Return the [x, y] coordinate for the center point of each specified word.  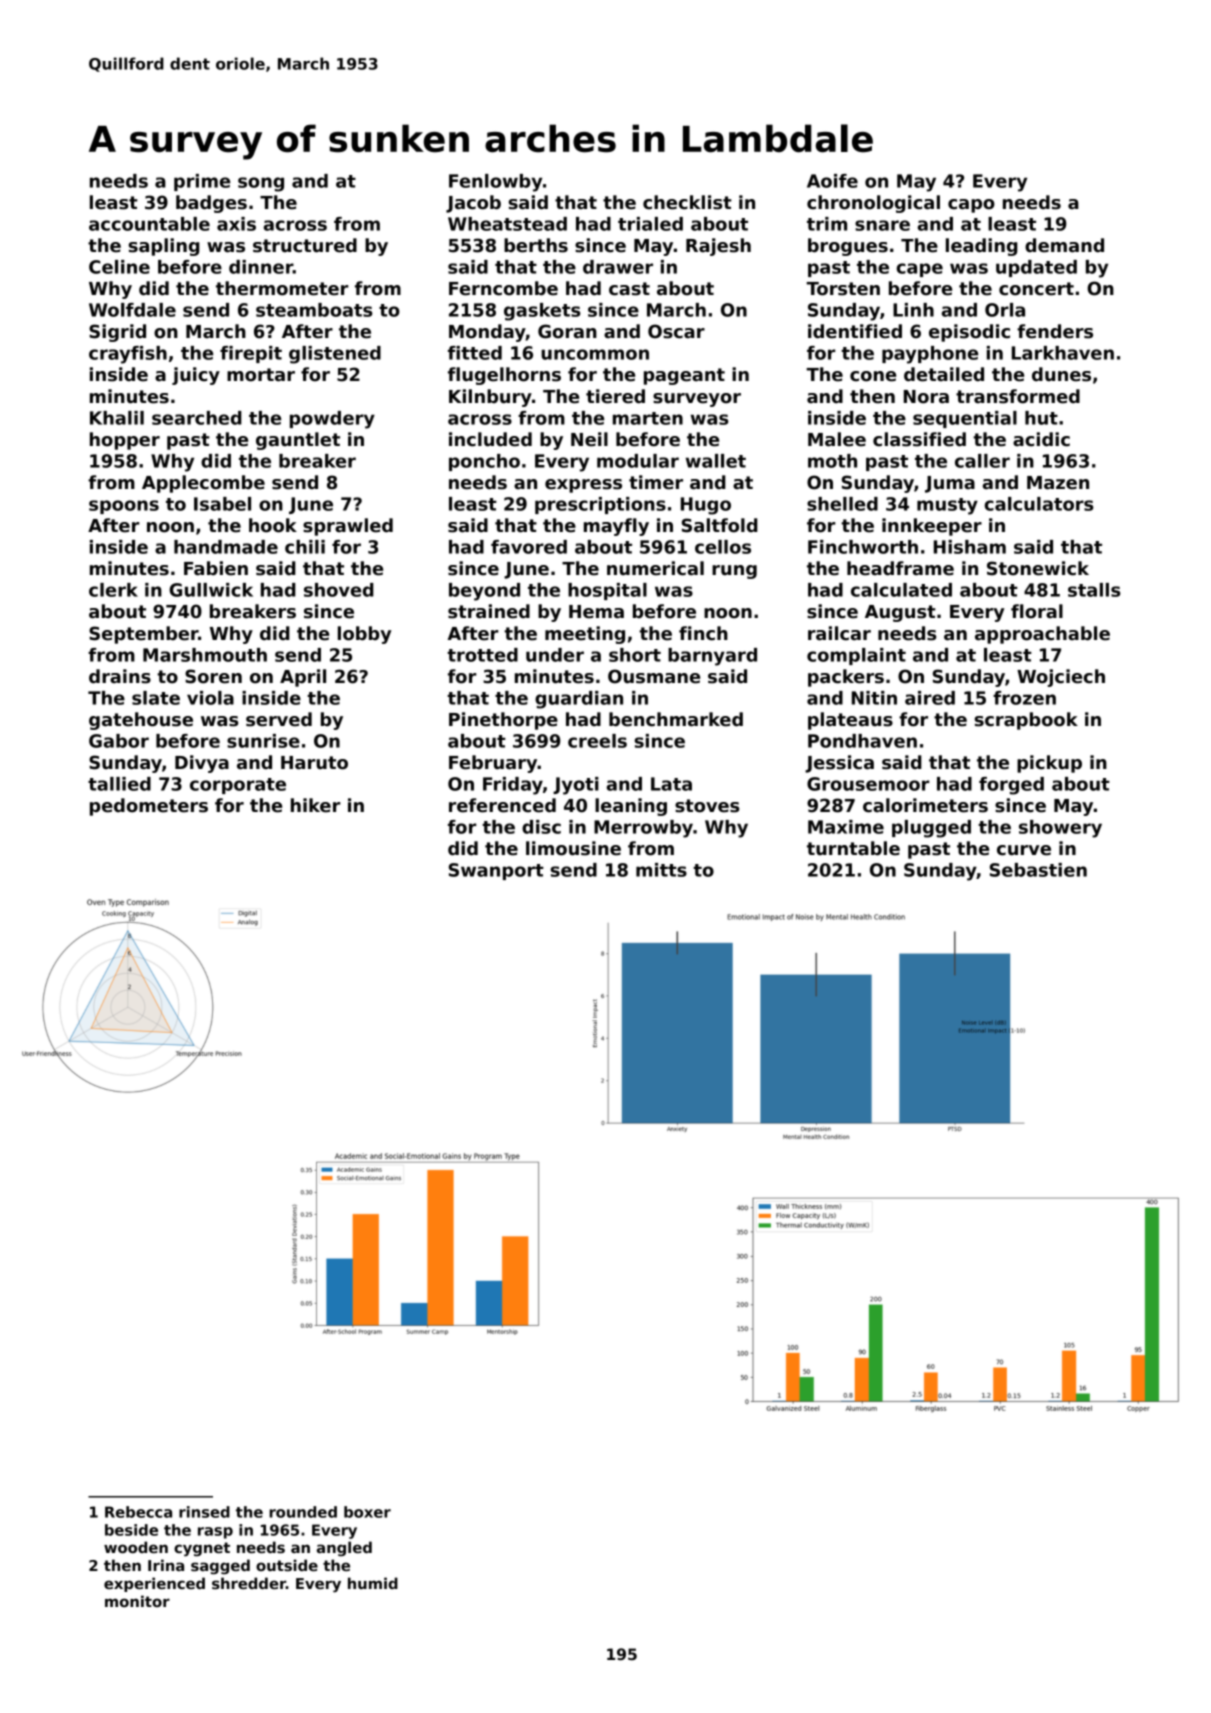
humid [373, 1583]
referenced [502, 805]
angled [344, 1548]
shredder [249, 1583]
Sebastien [1038, 870]
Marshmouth [205, 655]
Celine [119, 267]
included [490, 439]
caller [982, 461]
